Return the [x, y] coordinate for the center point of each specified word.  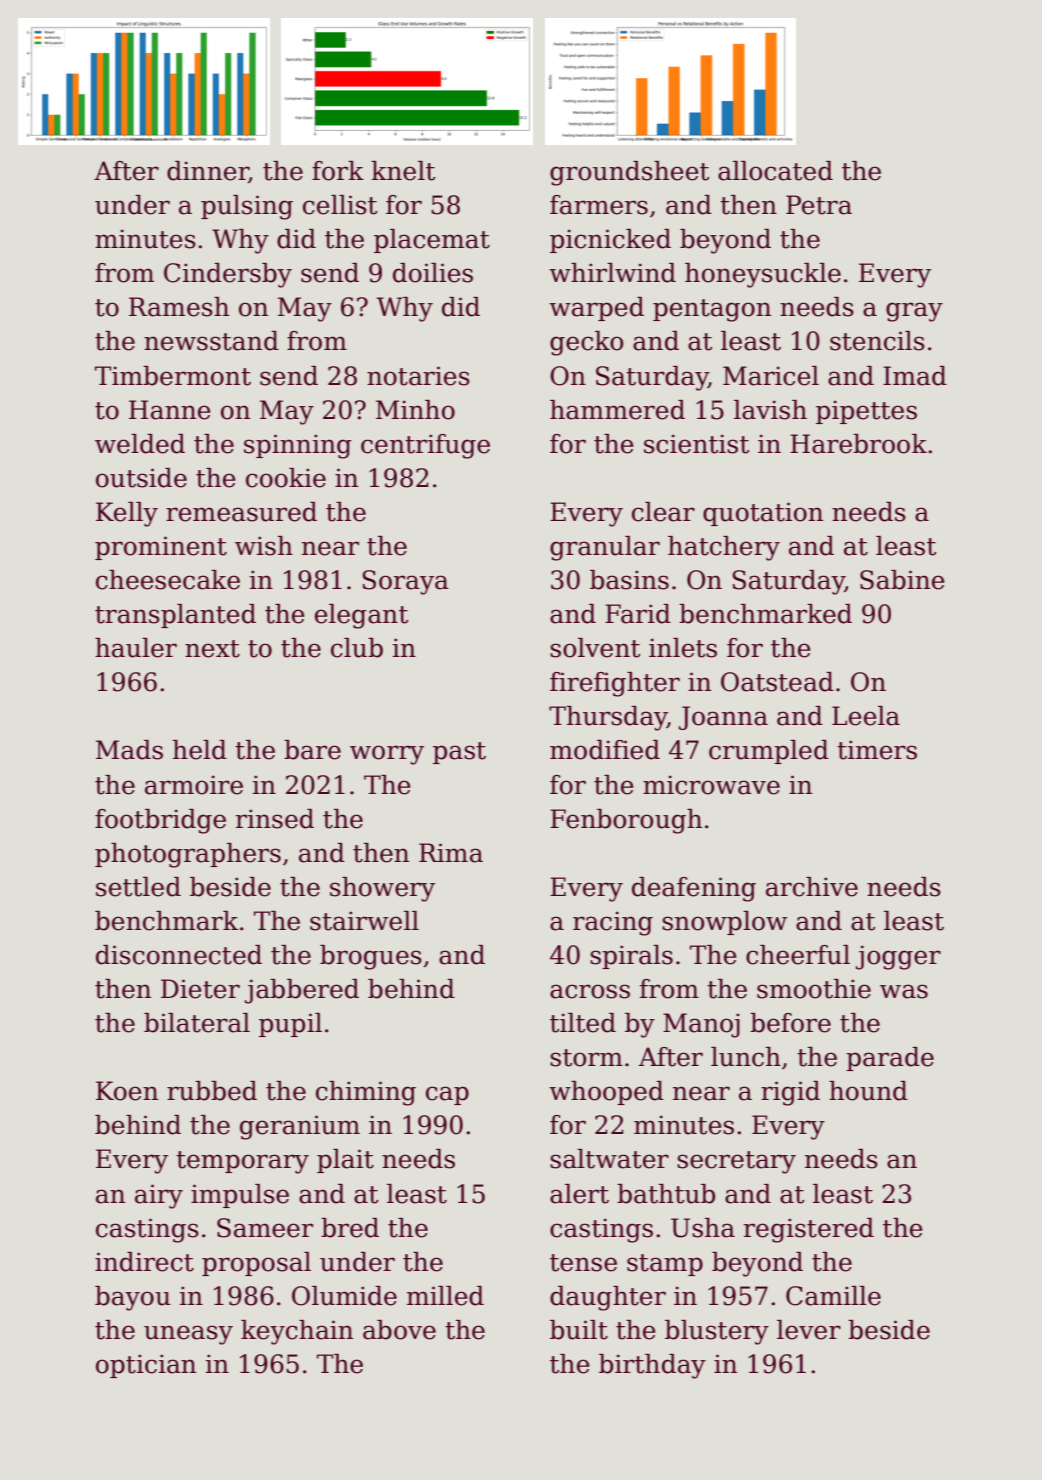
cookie [286, 478]
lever [809, 1330]
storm [586, 1058]
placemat [432, 241]
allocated [775, 171]
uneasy [188, 1335]
